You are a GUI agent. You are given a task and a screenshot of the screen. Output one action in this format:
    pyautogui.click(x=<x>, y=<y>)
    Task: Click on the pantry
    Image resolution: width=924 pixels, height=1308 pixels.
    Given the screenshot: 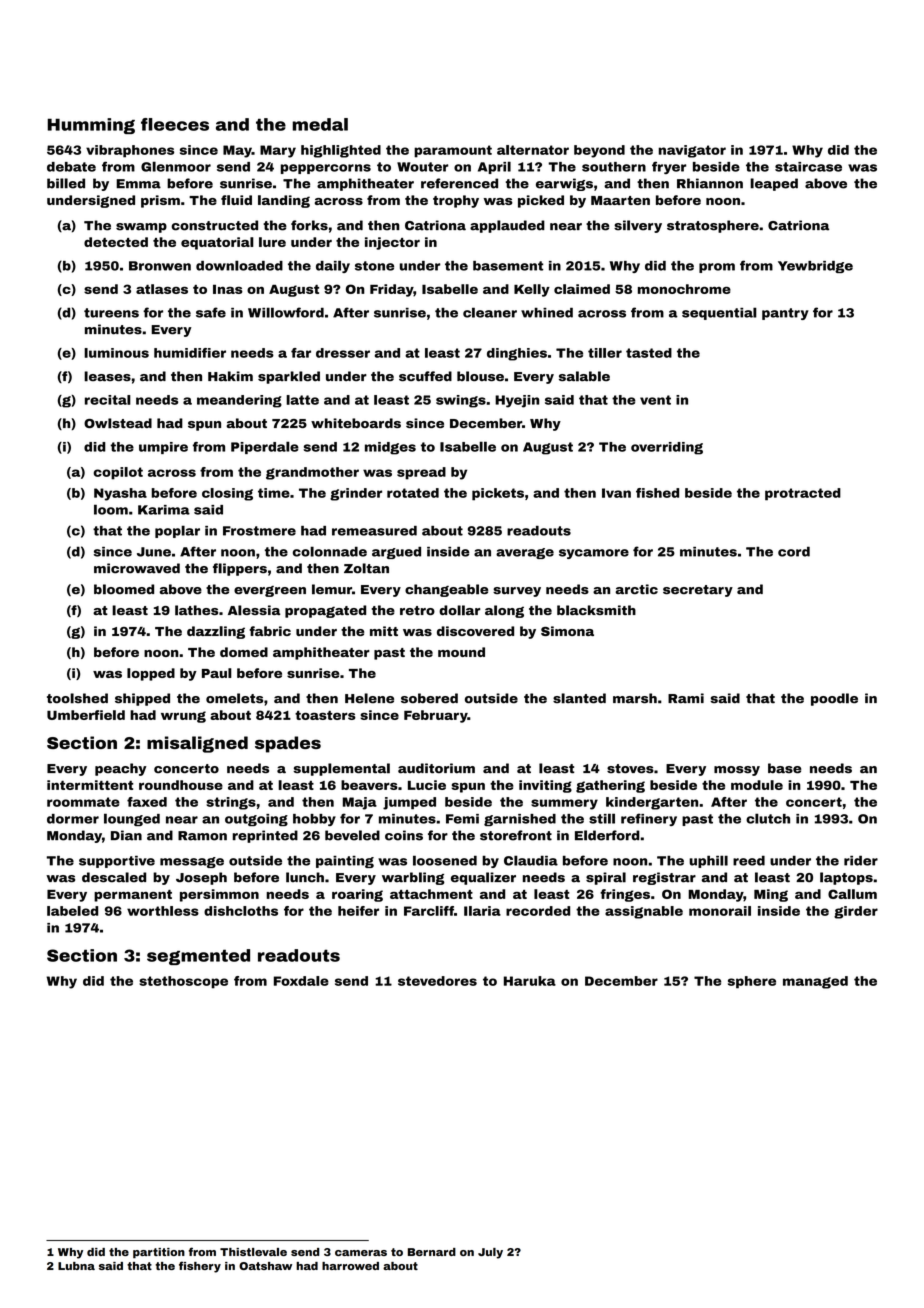 What is the action you would take?
    pyautogui.click(x=785, y=314)
